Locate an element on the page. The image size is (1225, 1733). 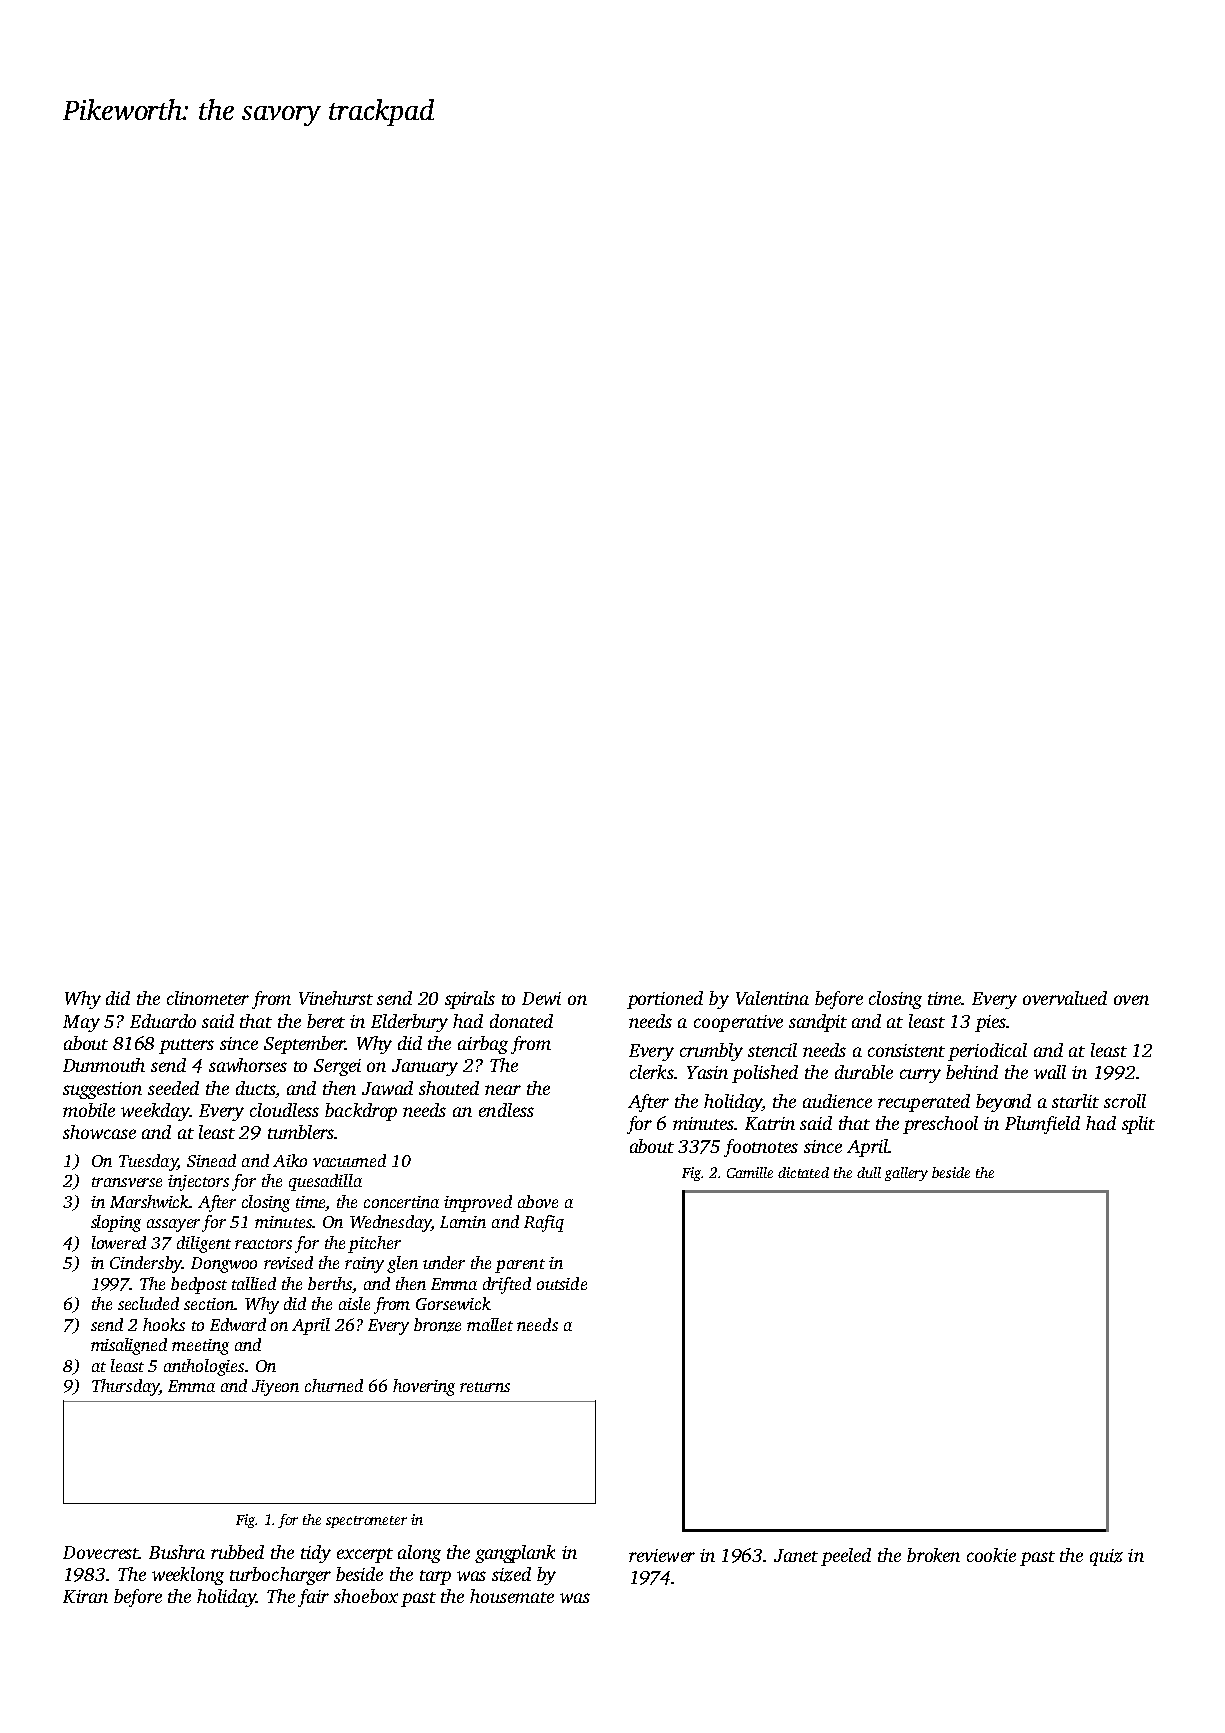
spectrometer is located at coordinates (366, 1522).
